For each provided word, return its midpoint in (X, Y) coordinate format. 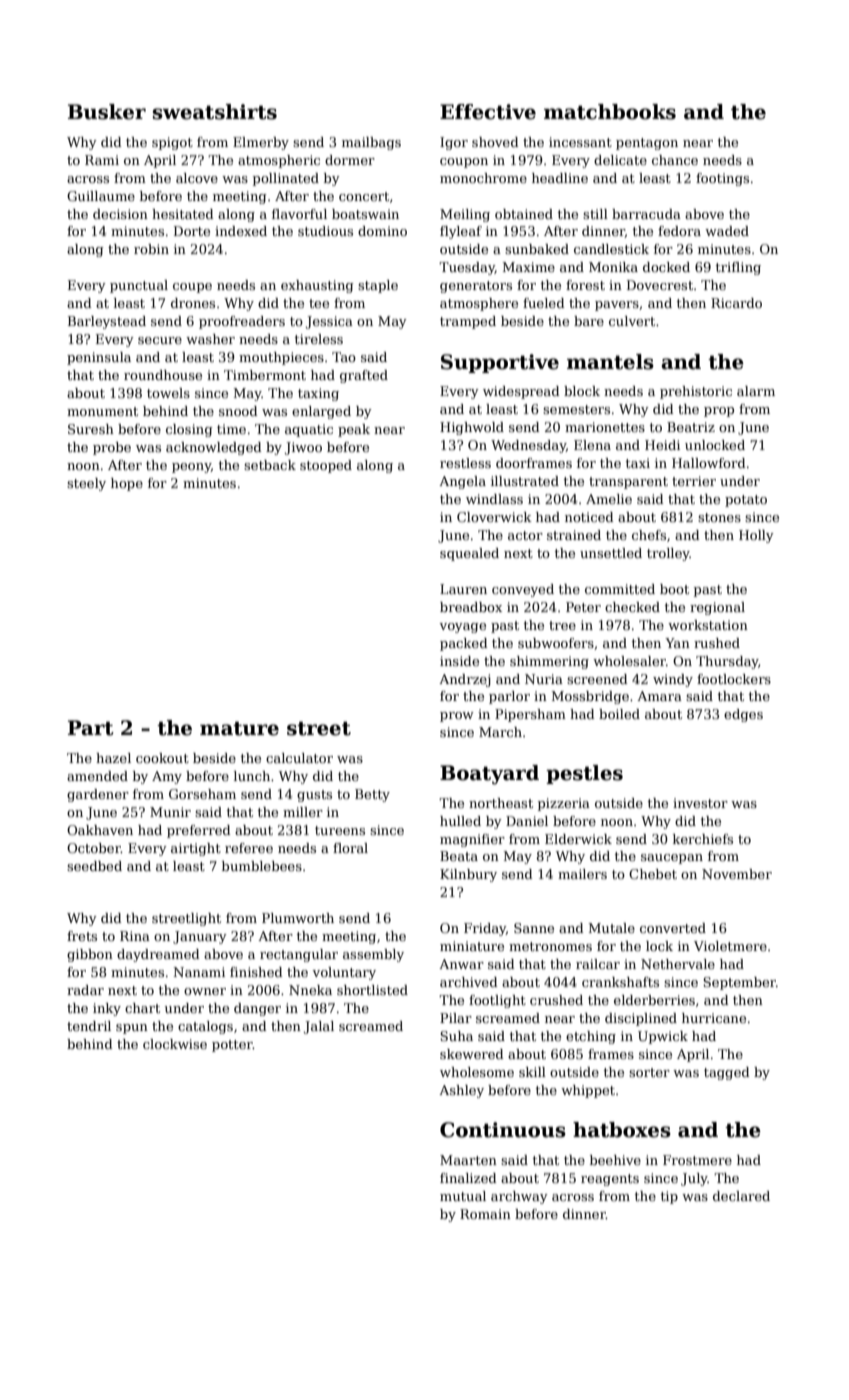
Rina (135, 936)
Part (91, 728)
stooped (326, 466)
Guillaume (101, 196)
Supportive (500, 363)
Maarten (468, 1160)
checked (632, 607)
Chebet (653, 874)
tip (669, 1197)
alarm (756, 391)
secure (160, 340)
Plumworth (298, 918)
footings (722, 179)
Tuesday (467, 268)
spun (132, 1029)
